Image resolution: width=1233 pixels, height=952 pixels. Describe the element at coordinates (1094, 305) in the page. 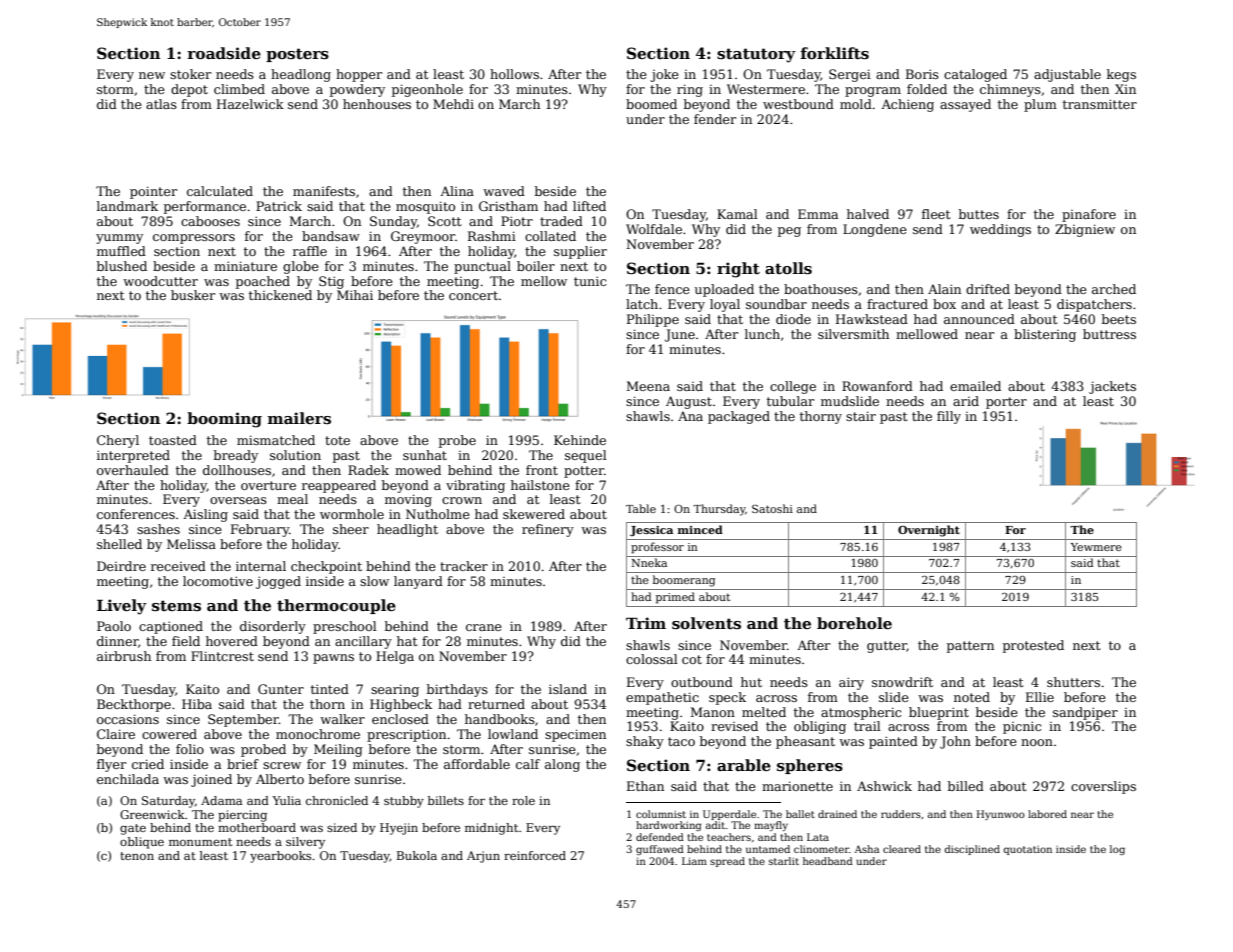

I see `dispatchers` at that location.
